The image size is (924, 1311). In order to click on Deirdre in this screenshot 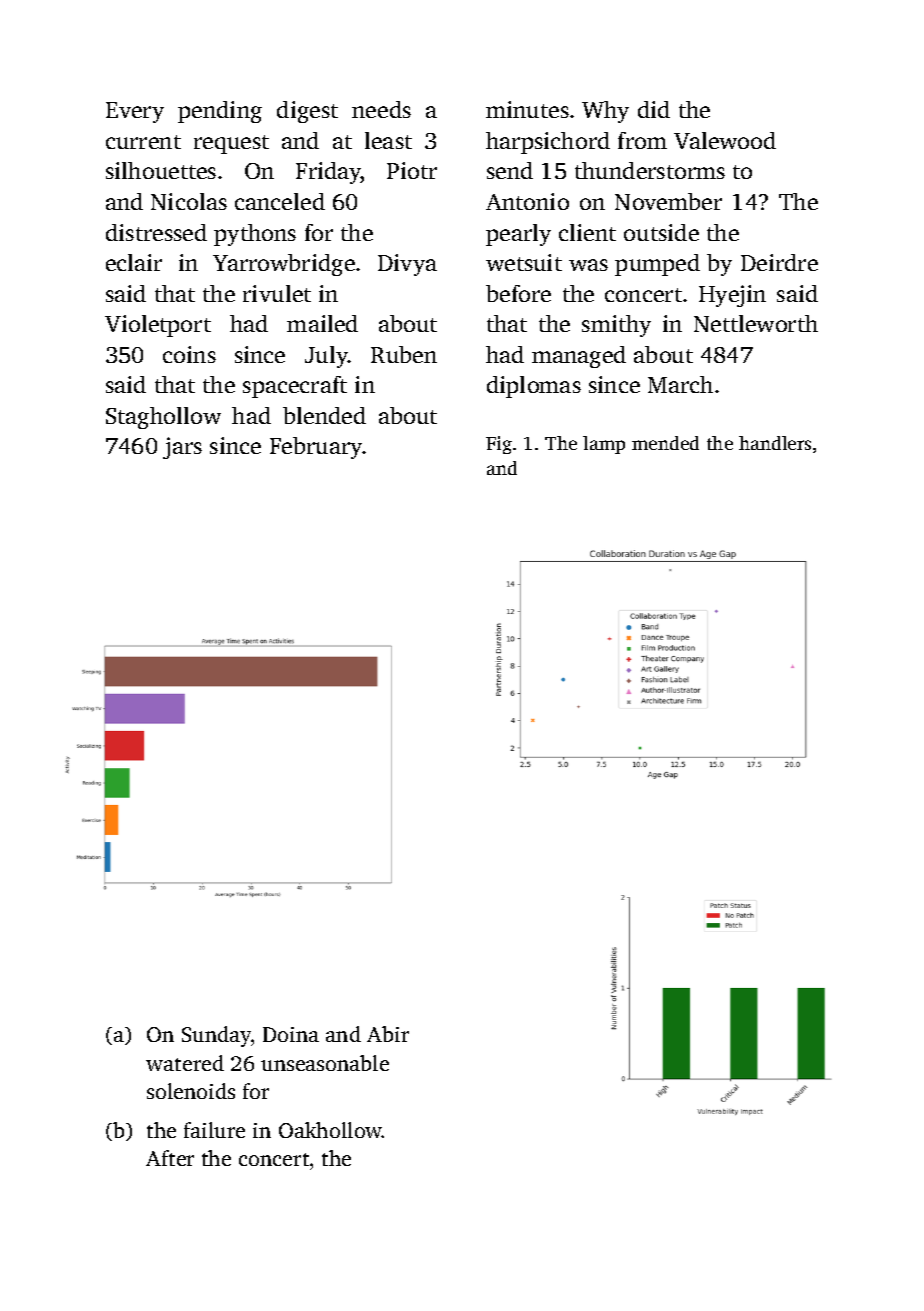, I will do `click(779, 262)`.
